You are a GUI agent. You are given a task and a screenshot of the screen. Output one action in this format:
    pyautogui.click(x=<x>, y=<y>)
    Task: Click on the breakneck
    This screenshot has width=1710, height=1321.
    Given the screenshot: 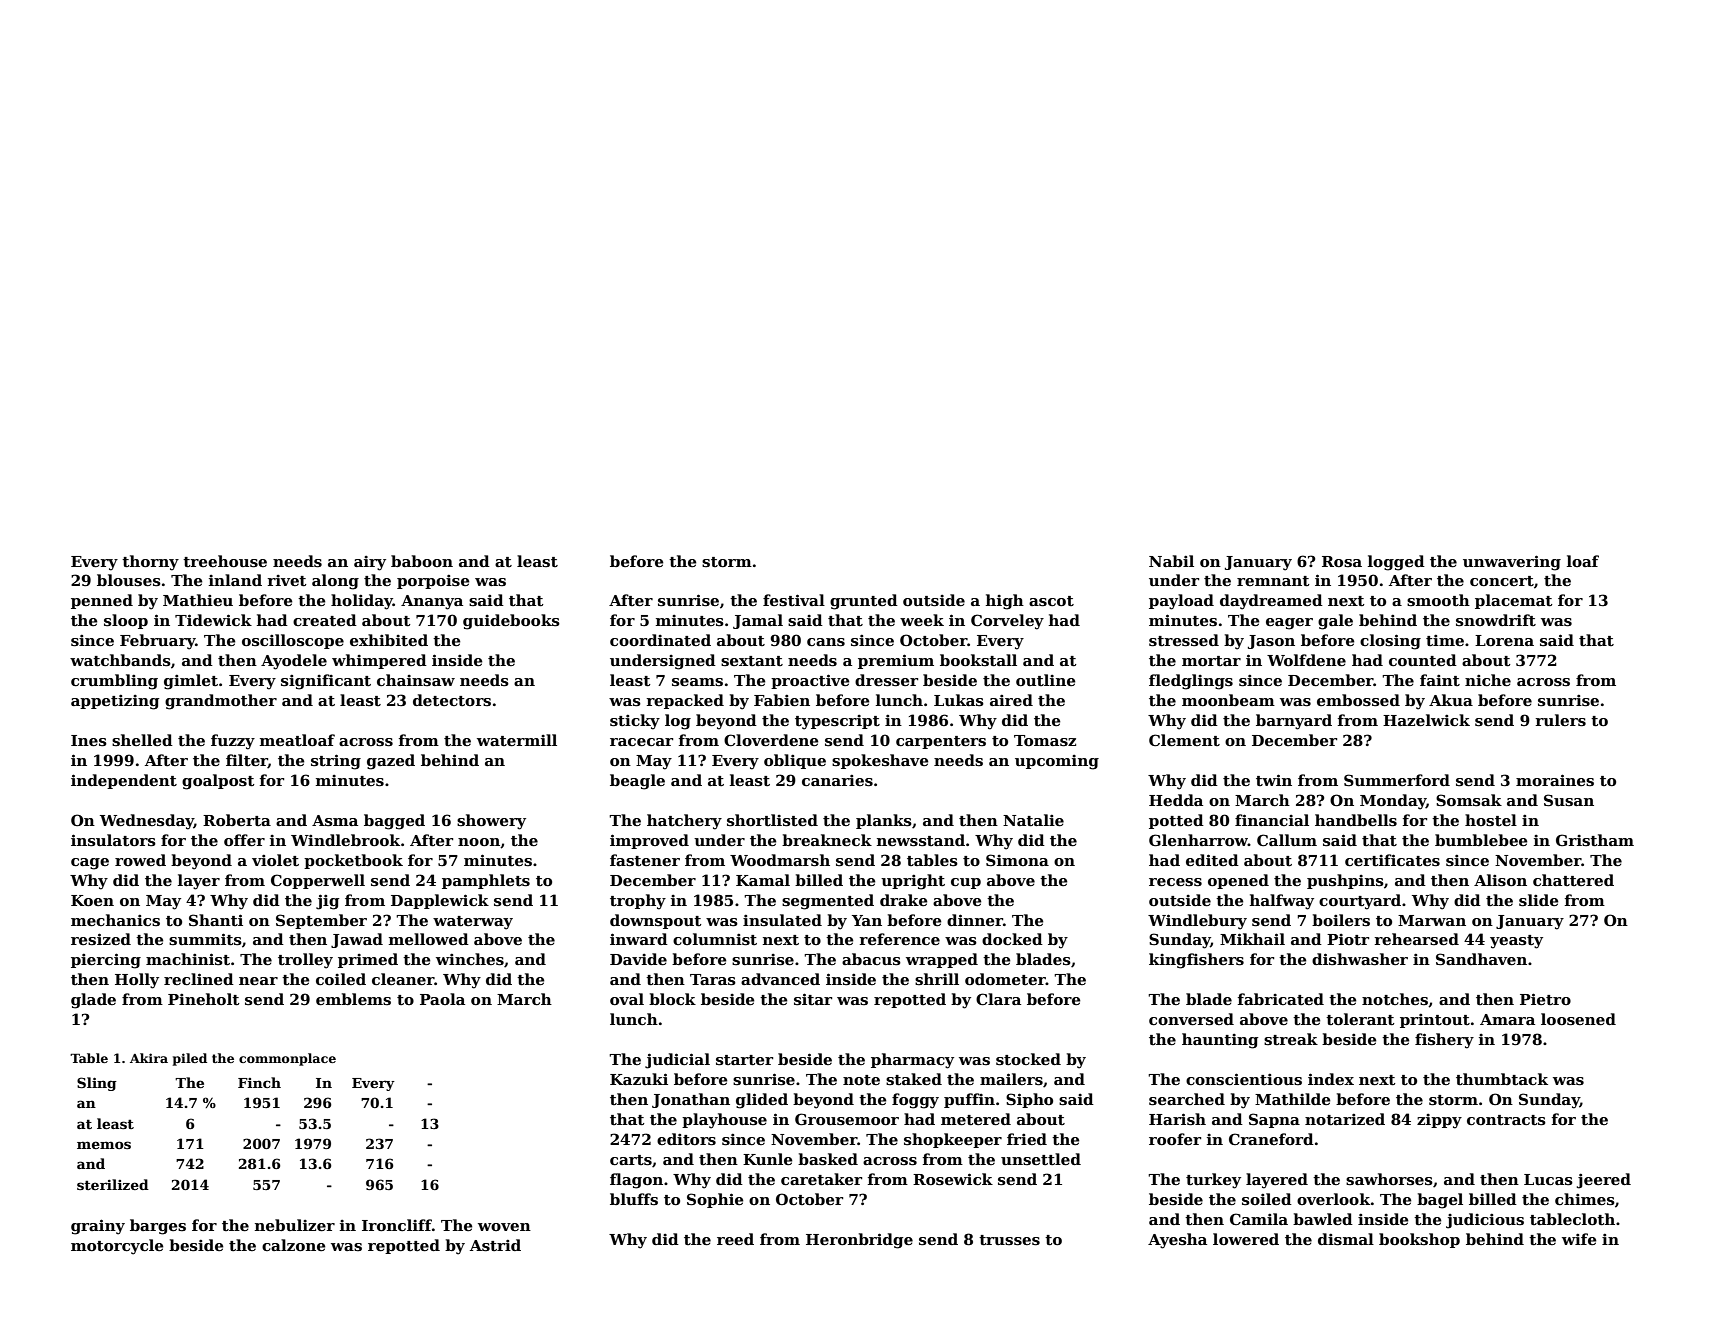 What is the action you would take?
    pyautogui.click(x=827, y=840)
